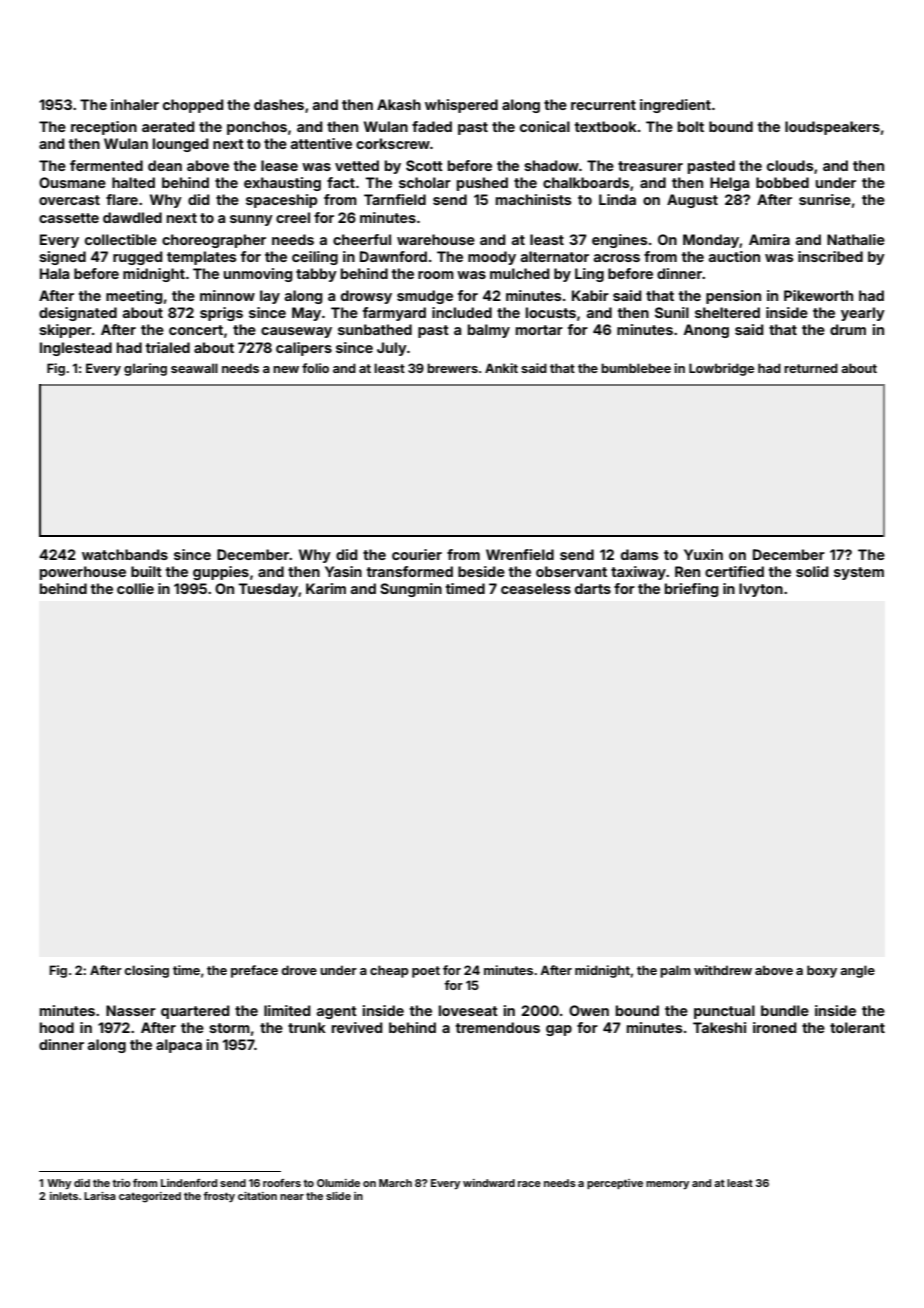 The height and width of the image is (1308, 924). Describe the element at coordinates (57, 1027) in the image. I see `hood` at that location.
